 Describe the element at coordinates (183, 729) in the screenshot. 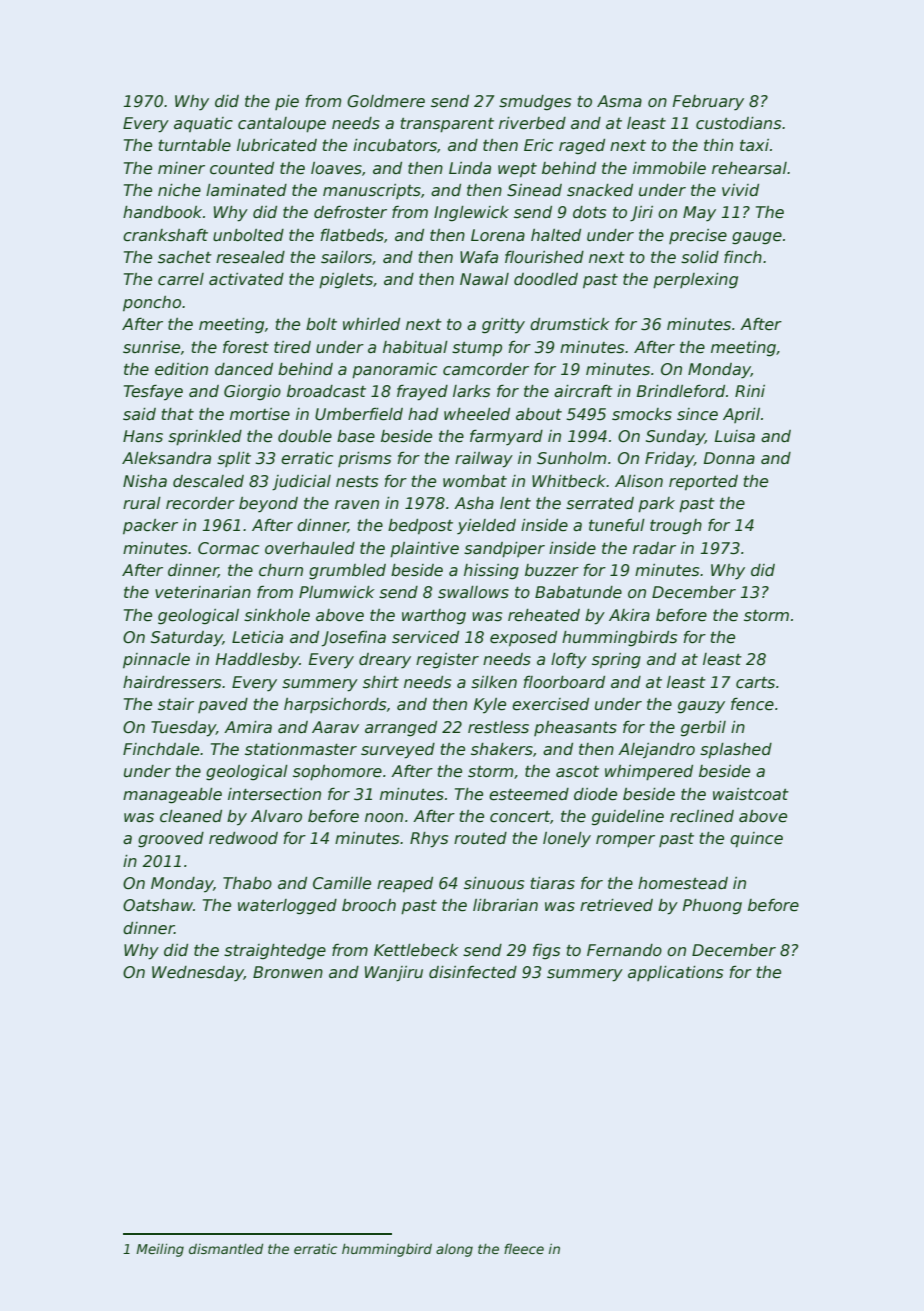

I see `Tuesday` at that location.
